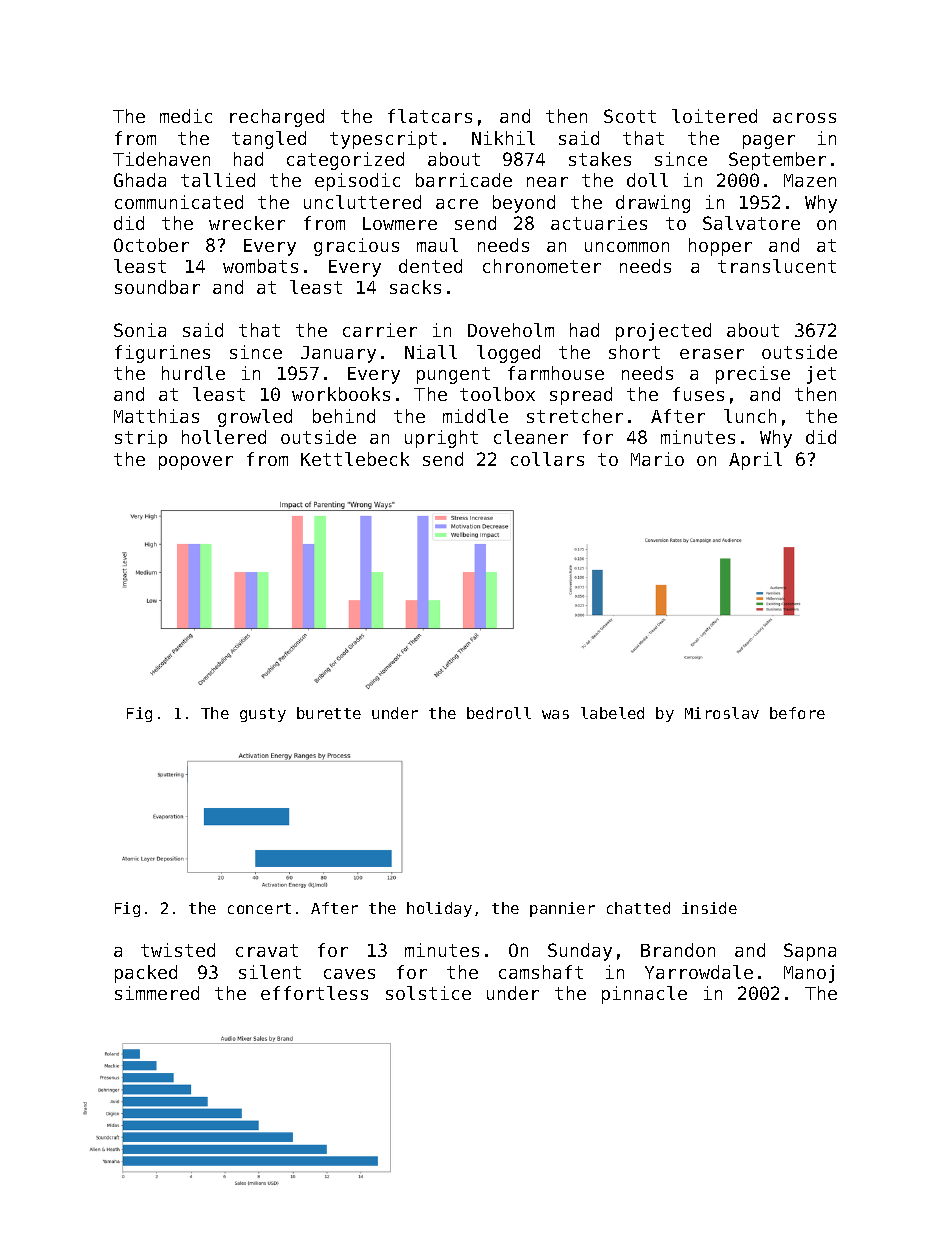 The height and width of the page is (1233, 952). What do you see at coordinates (524, 204) in the page?
I see `beyond` at bounding box center [524, 204].
